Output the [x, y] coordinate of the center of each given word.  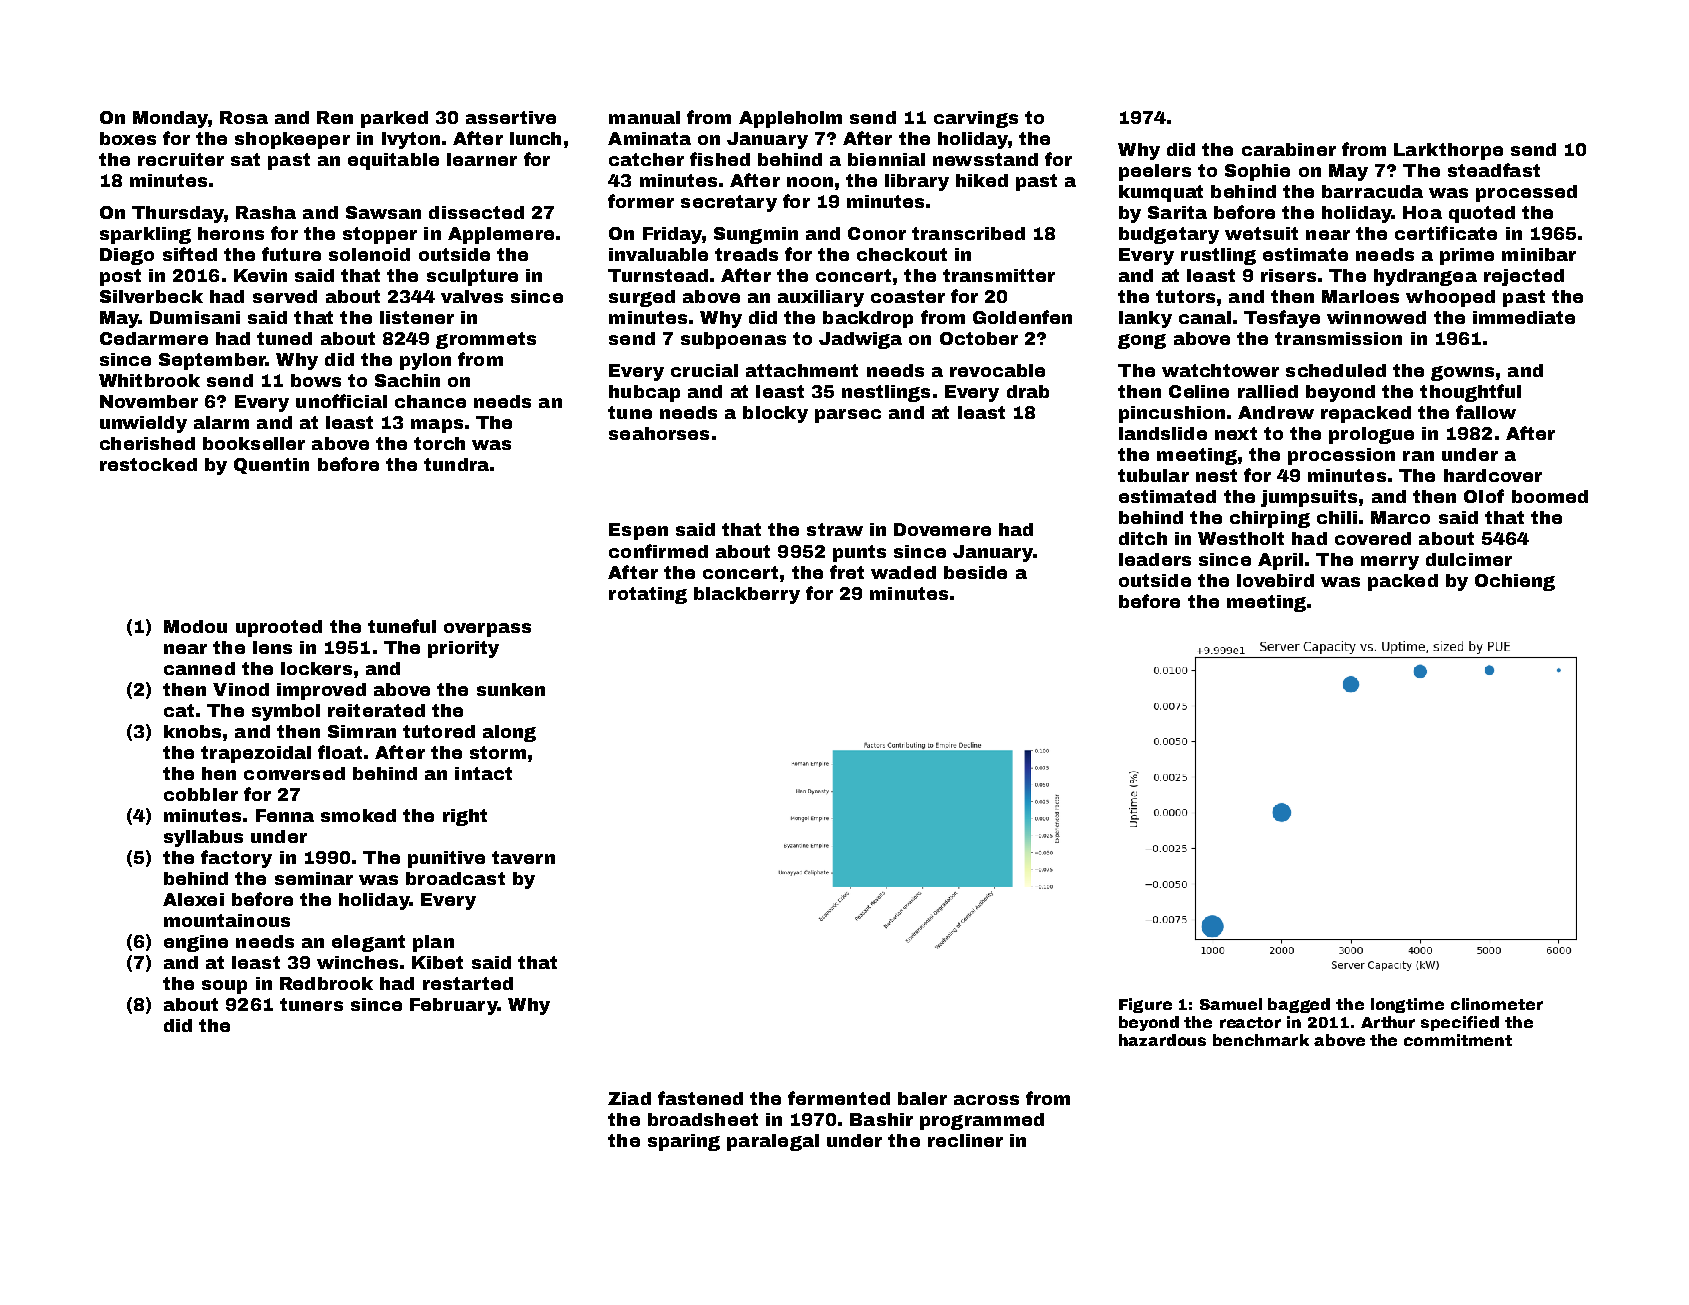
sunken [511, 689]
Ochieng [1515, 582]
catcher [646, 159]
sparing [684, 1142]
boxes [128, 138]
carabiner [1289, 149]
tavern [523, 857]
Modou [195, 626]
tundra [456, 464]
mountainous [227, 920]
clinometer [1497, 1004]
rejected [1524, 277]
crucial [704, 370]
